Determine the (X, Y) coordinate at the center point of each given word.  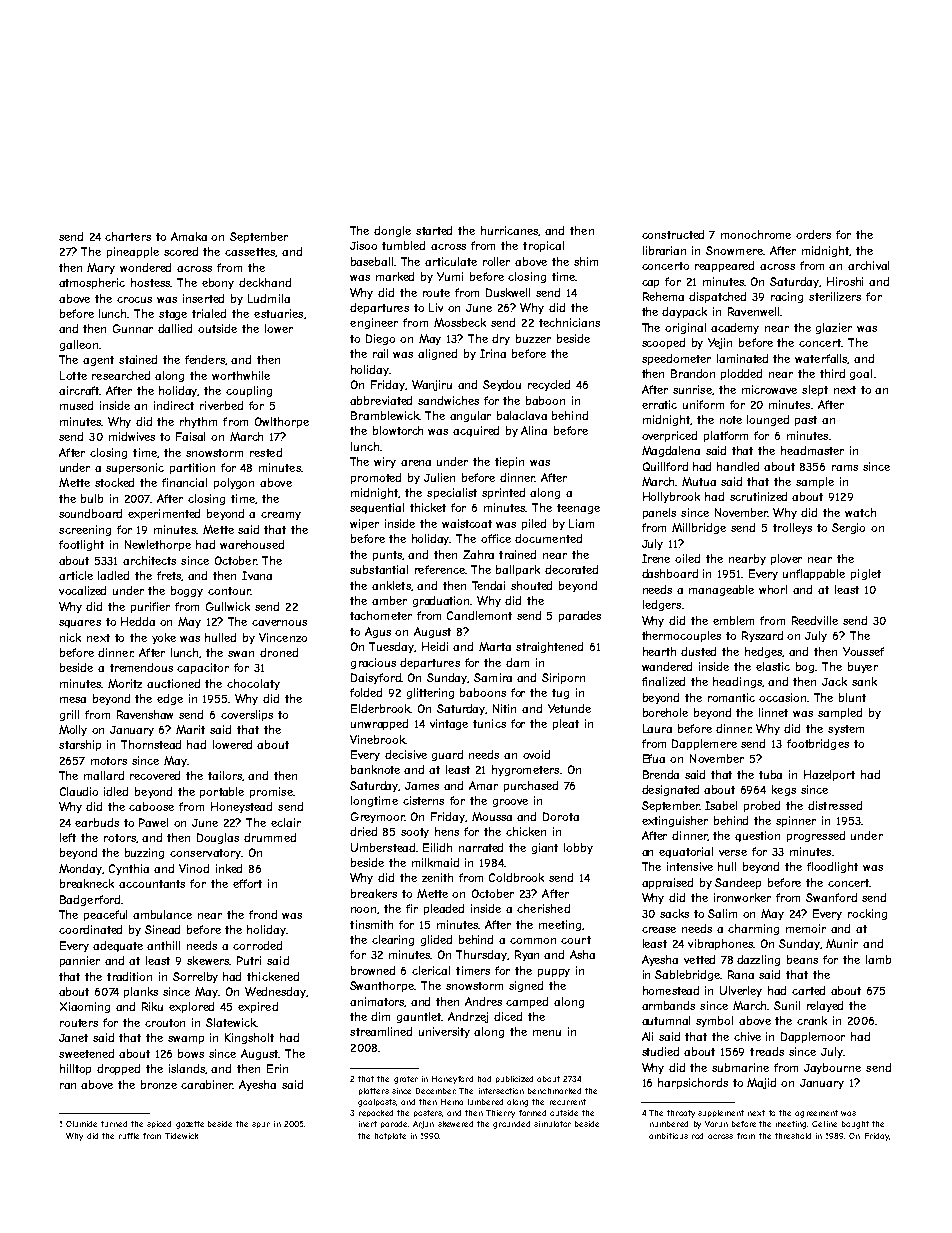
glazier (834, 328)
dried (363, 831)
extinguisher (675, 821)
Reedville (815, 620)
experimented (164, 514)
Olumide (81, 1124)
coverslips (247, 715)
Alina (534, 430)
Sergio (848, 528)
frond (263, 914)
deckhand (265, 282)
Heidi (435, 646)
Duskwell (508, 292)
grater (406, 1080)
